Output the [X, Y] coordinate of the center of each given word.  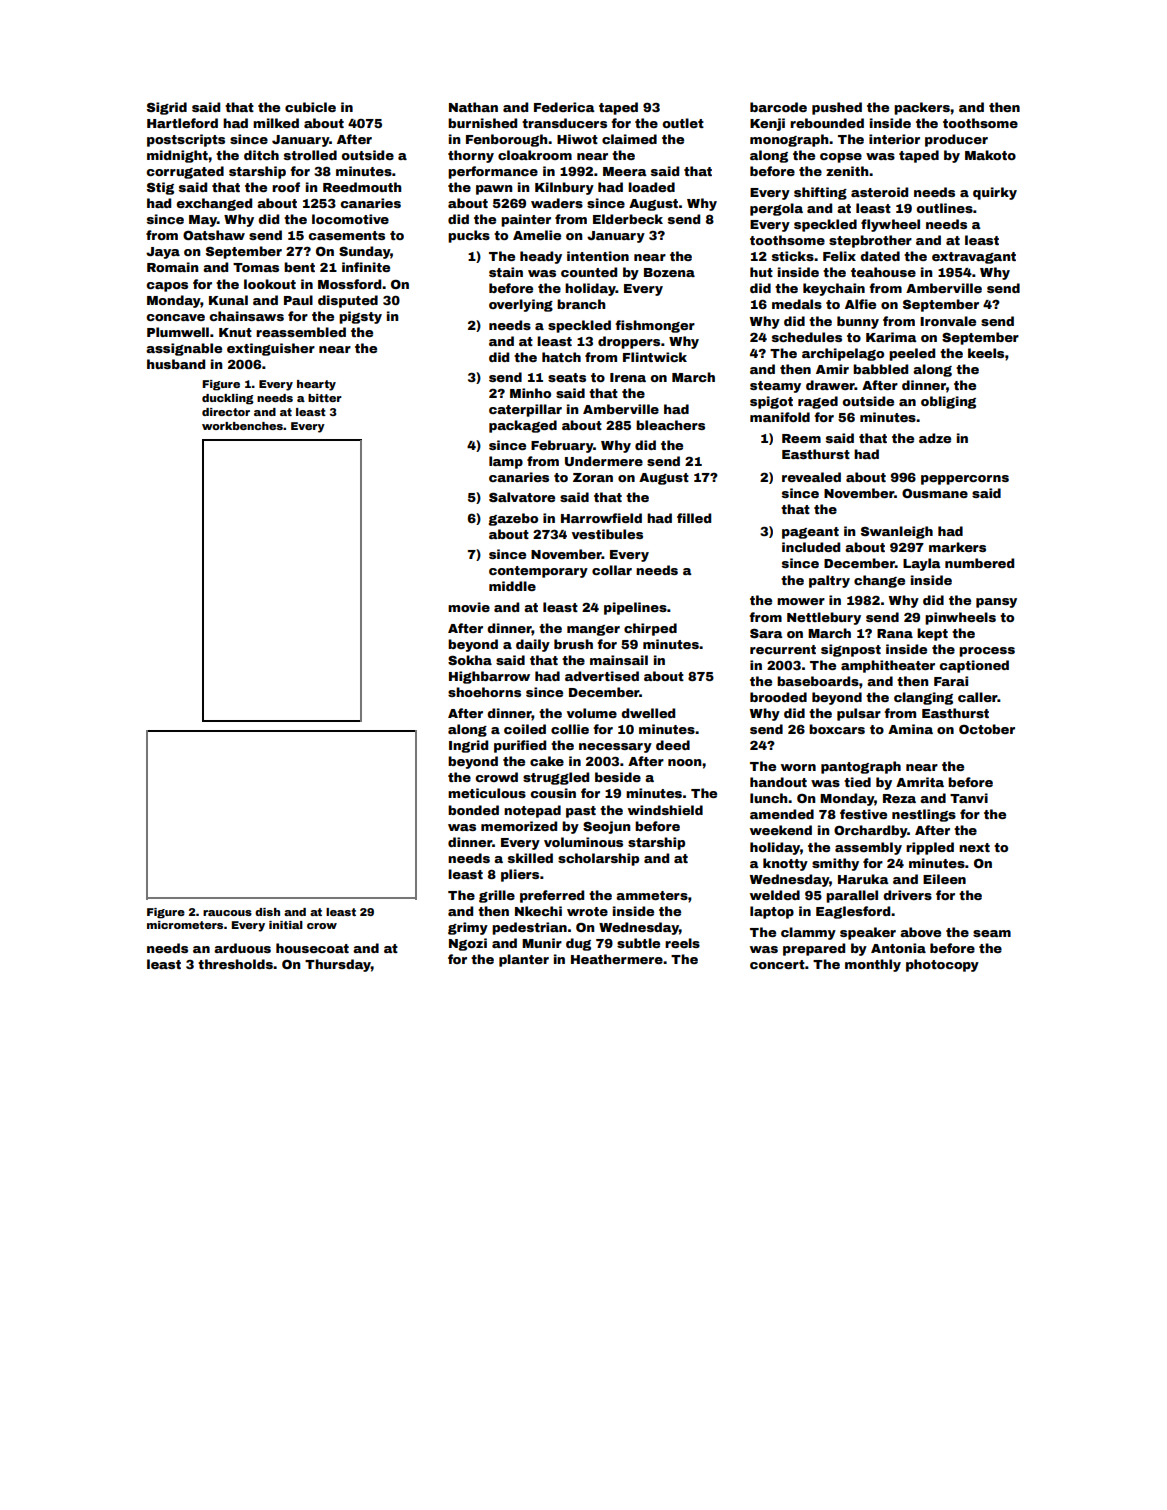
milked [276, 123]
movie [469, 607]
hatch [561, 357]
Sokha [470, 660]
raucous [227, 913]
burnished [482, 123]
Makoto [990, 155]
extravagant [974, 258]
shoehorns [484, 692]
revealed [811, 477]
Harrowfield [601, 518]
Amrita [920, 782]
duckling [228, 399]
